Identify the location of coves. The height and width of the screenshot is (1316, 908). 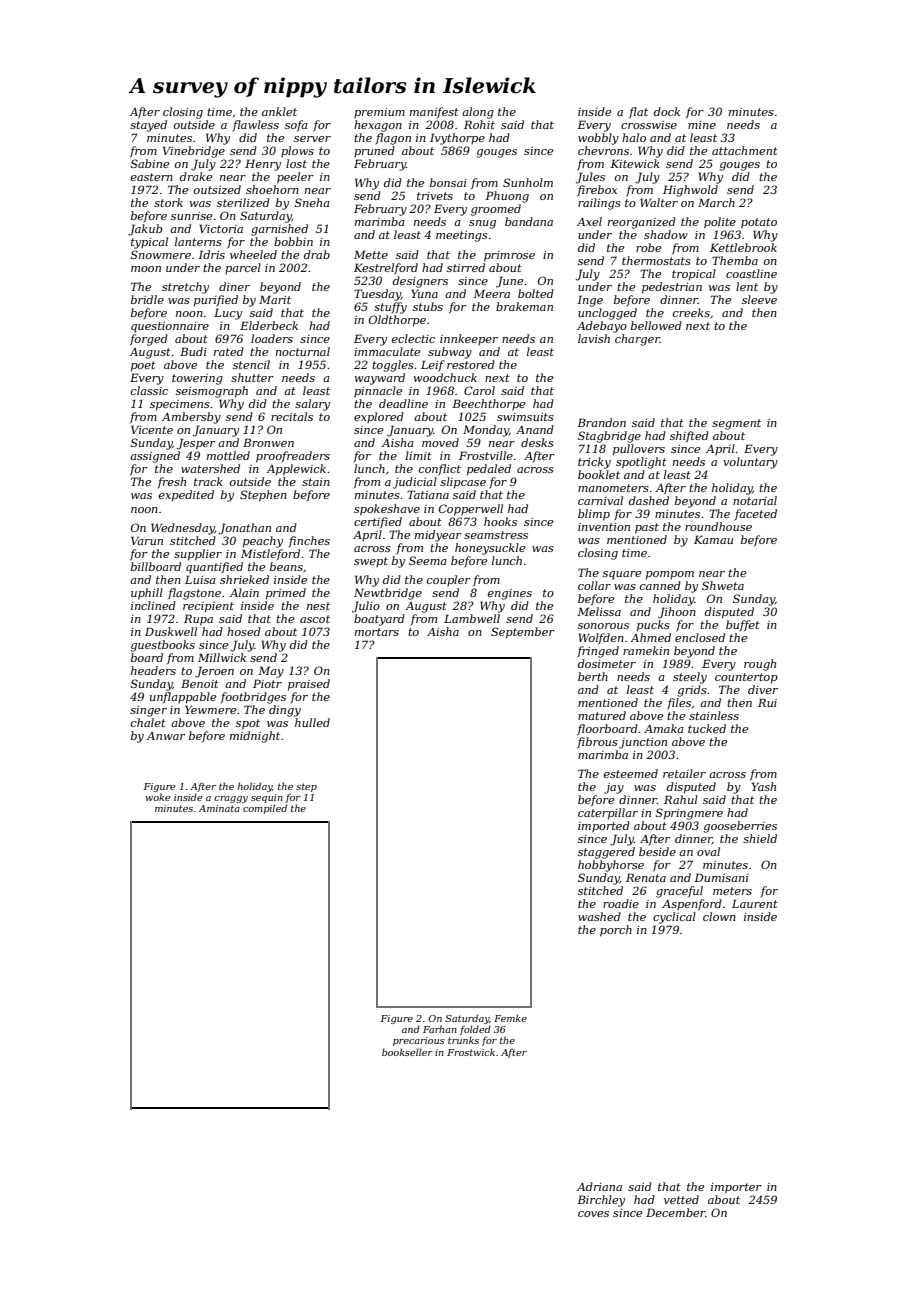
(593, 1214).
